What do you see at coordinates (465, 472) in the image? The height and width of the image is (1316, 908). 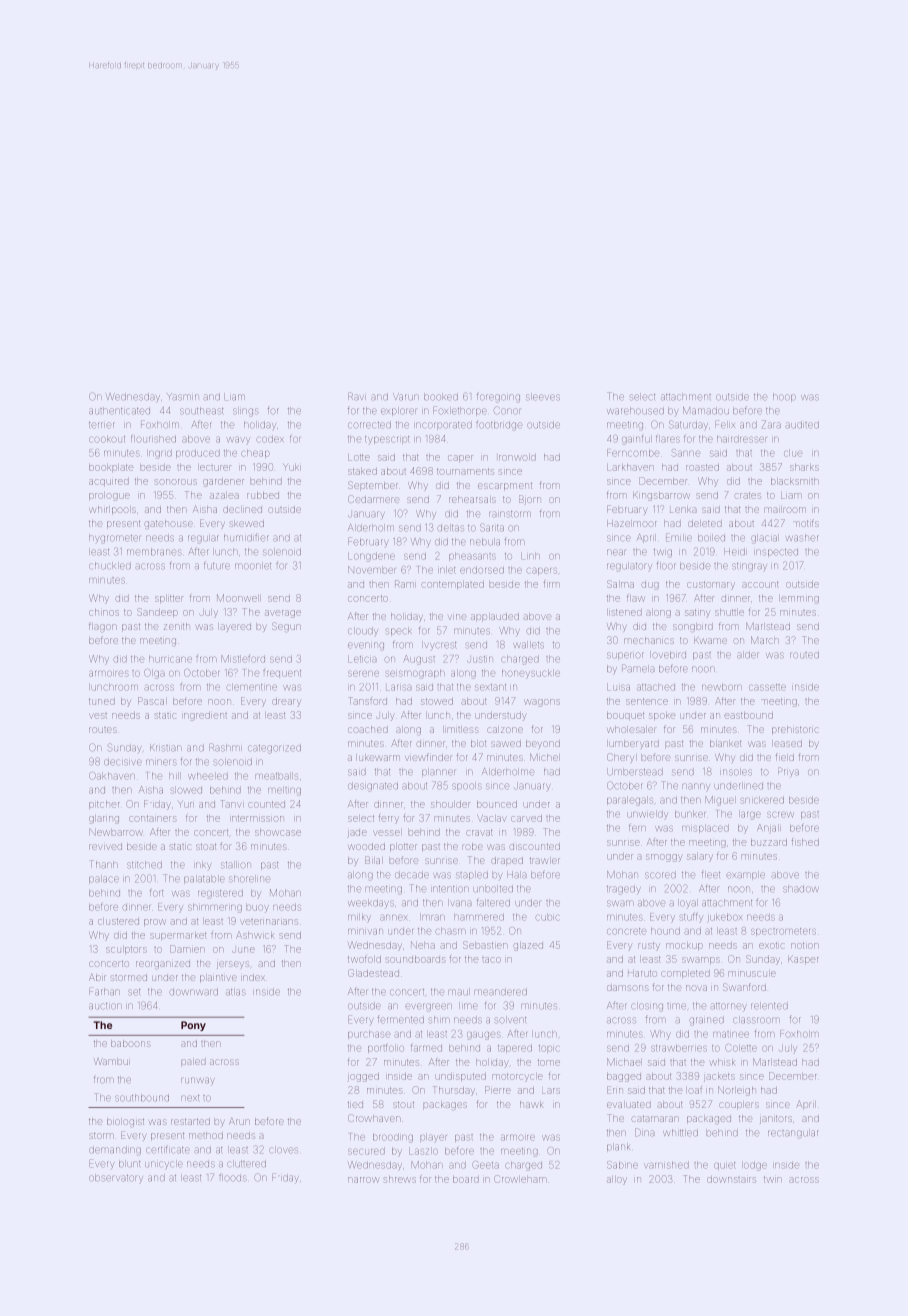 I see `tournaments` at bounding box center [465, 472].
